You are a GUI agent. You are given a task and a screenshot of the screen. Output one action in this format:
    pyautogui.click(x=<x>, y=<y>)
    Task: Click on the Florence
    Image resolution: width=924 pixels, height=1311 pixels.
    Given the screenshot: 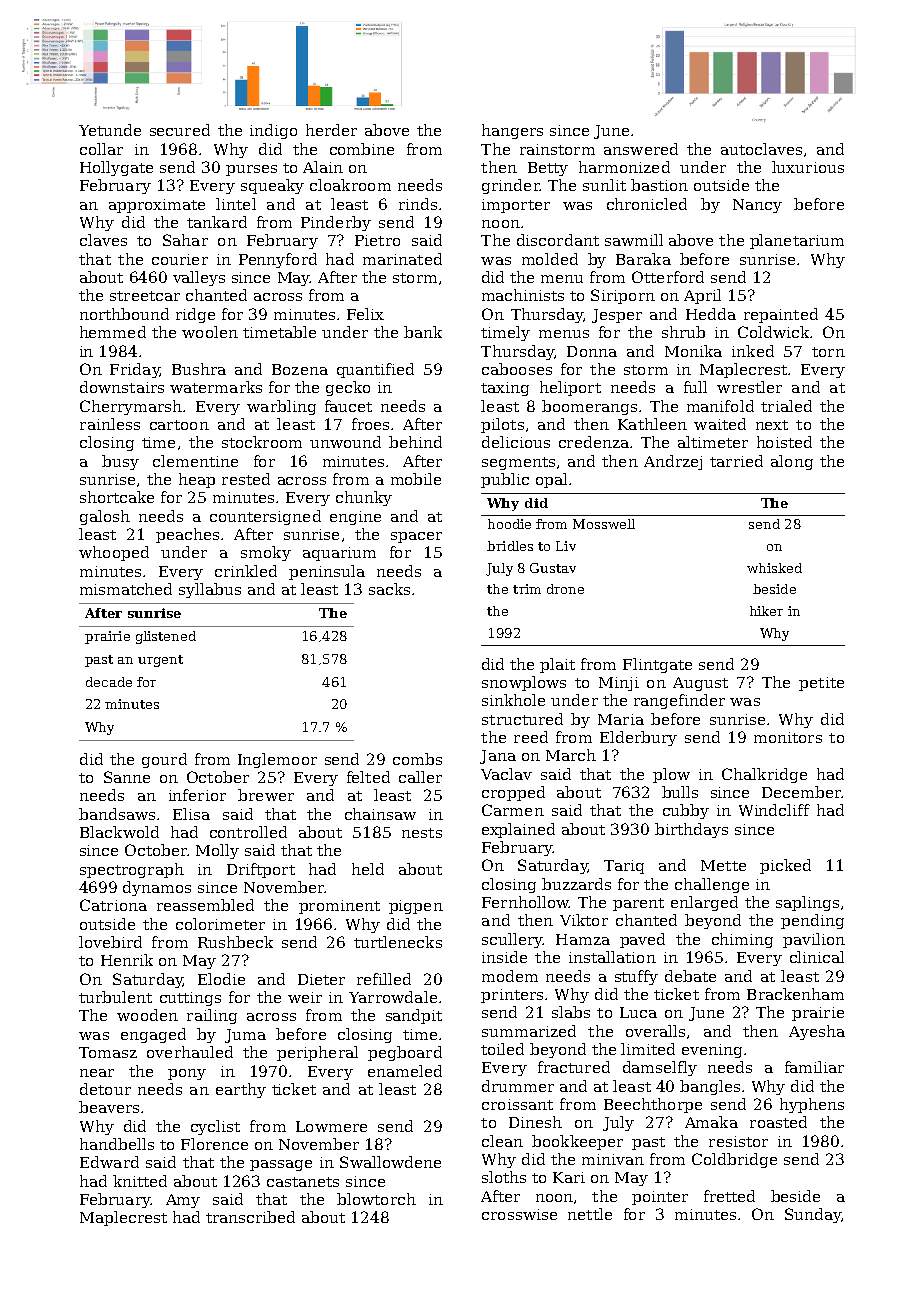 What is the action you would take?
    pyautogui.click(x=214, y=1144)
